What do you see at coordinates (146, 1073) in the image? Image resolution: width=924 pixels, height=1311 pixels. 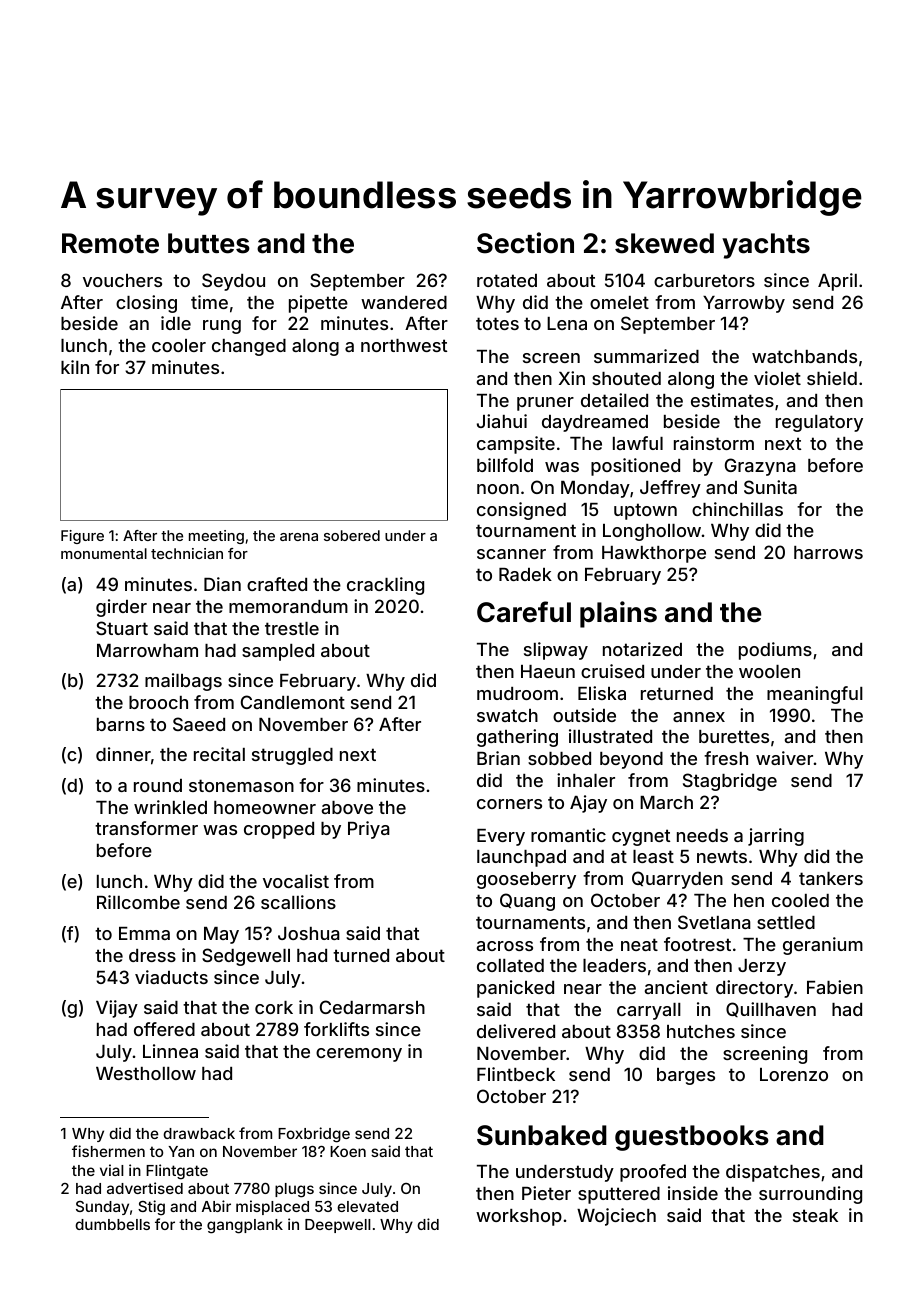 I see `Westhollow` at bounding box center [146, 1073].
